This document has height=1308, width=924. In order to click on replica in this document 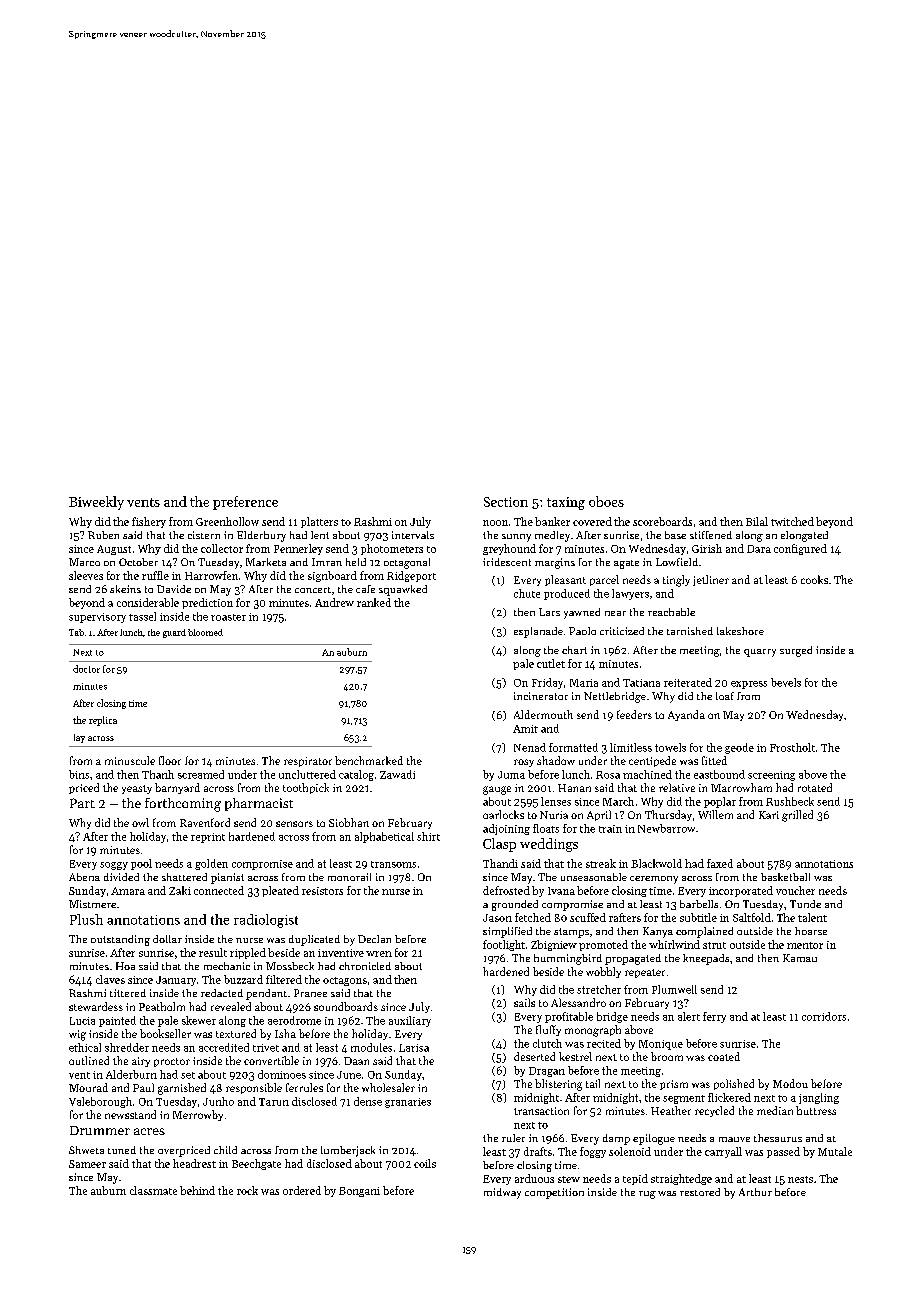, I will do `click(103, 721)`.
